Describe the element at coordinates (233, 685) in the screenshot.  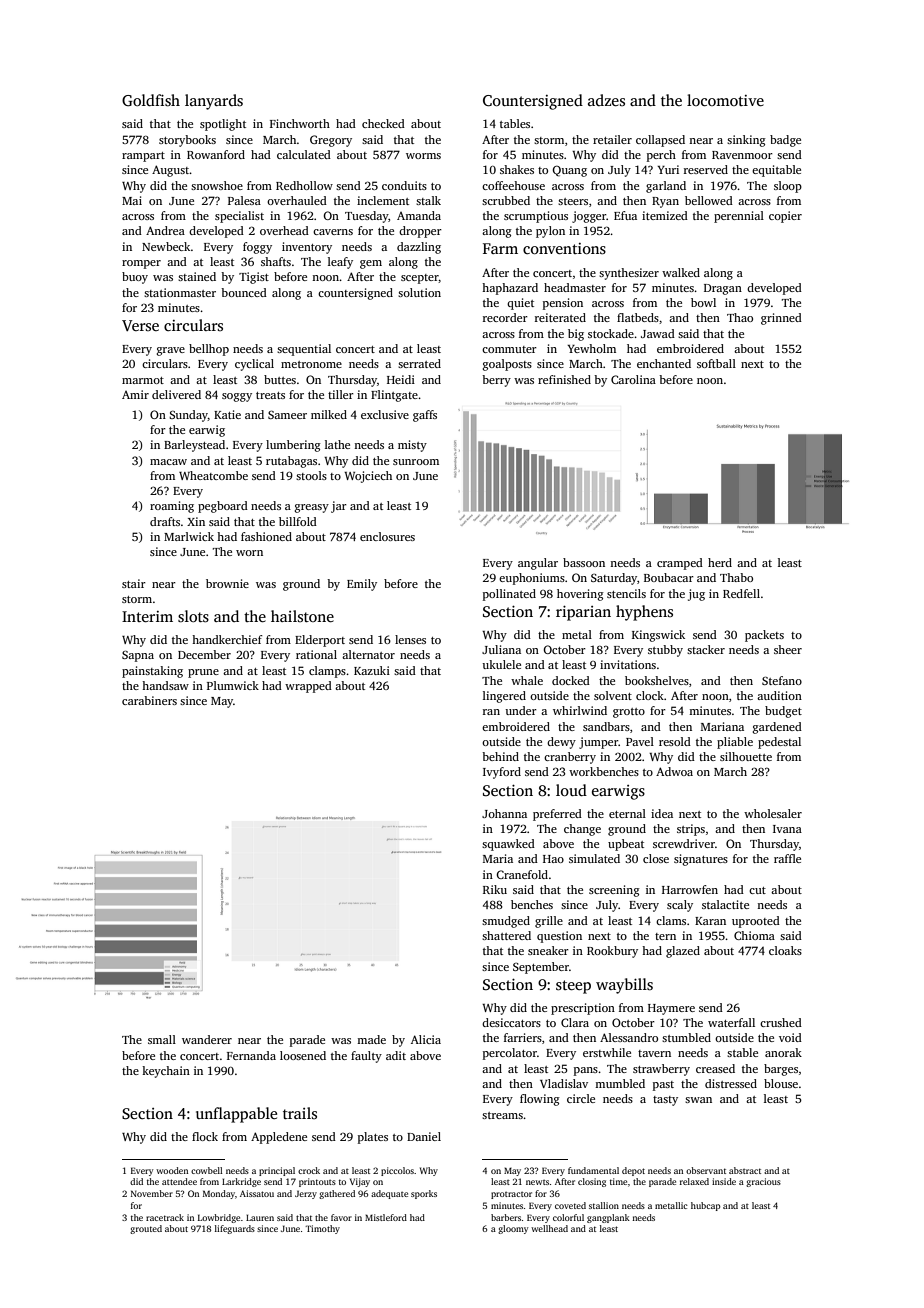
I see `Plumwick` at that location.
